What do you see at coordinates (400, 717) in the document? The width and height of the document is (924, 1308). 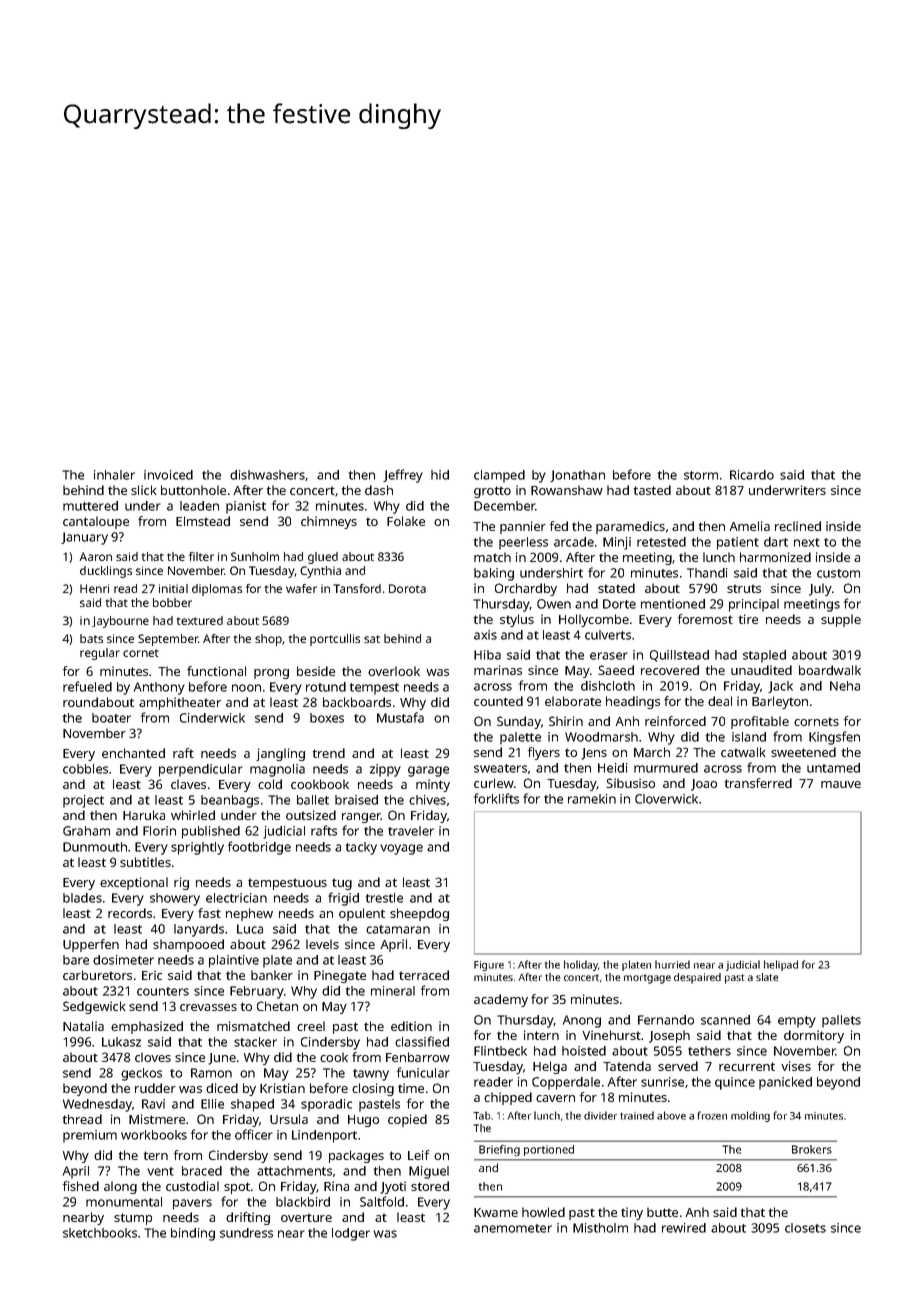 I see `Mustafa` at bounding box center [400, 717].
